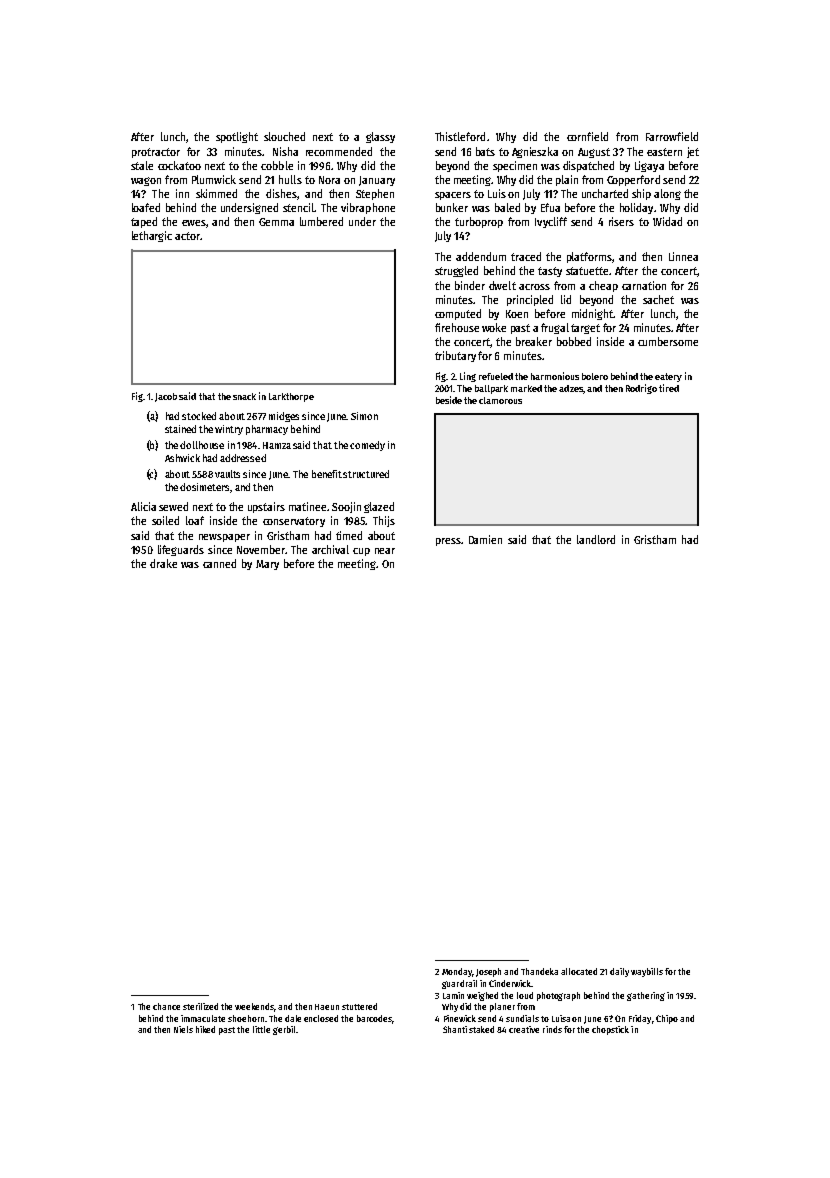 This screenshot has height=1178, width=830. Describe the element at coordinates (361, 552) in the screenshot. I see `cup` at that location.
